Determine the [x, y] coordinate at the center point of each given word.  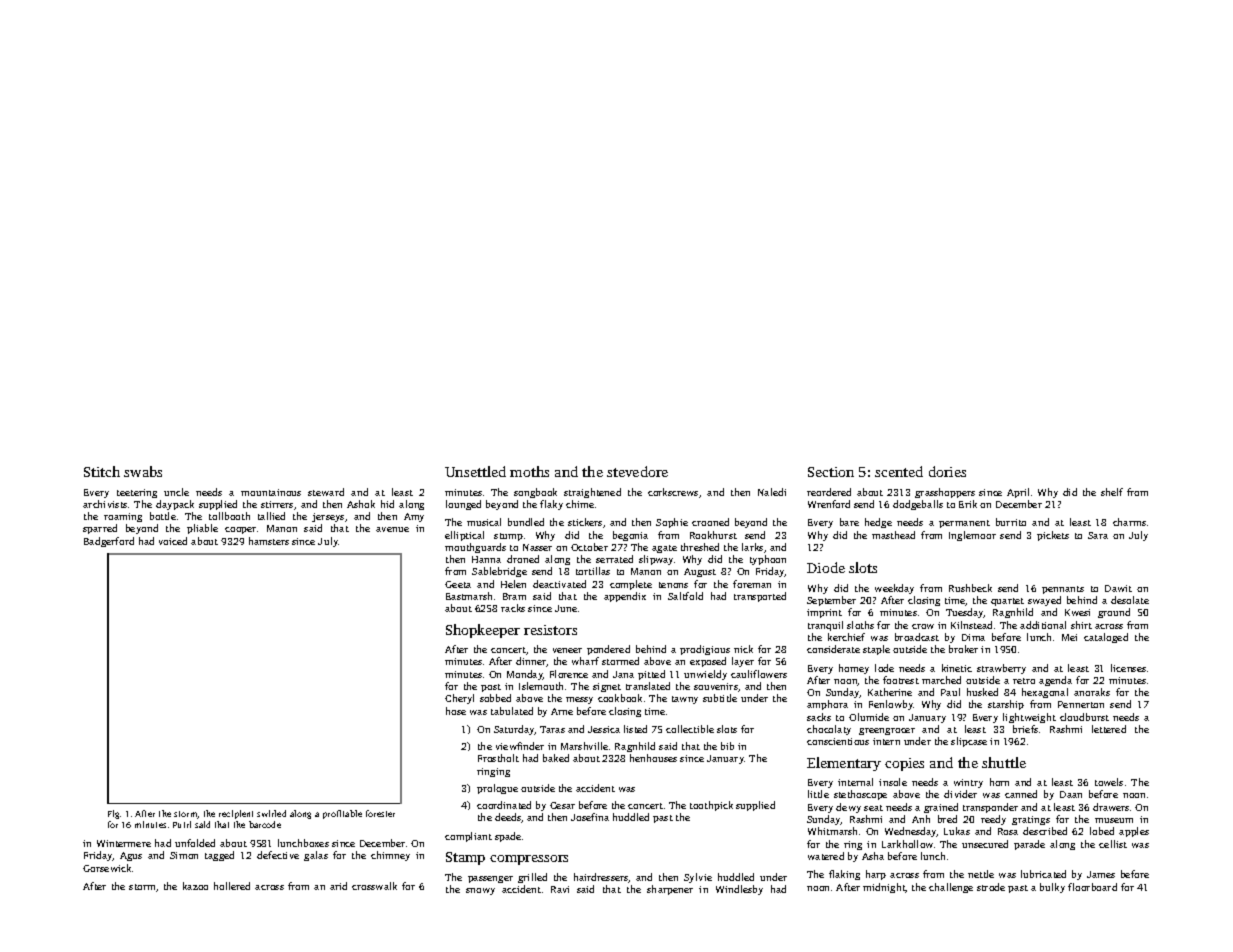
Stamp [465, 858]
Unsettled [475, 471]
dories [947, 471]
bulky [1052, 888]
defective [278, 855]
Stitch [102, 471]
